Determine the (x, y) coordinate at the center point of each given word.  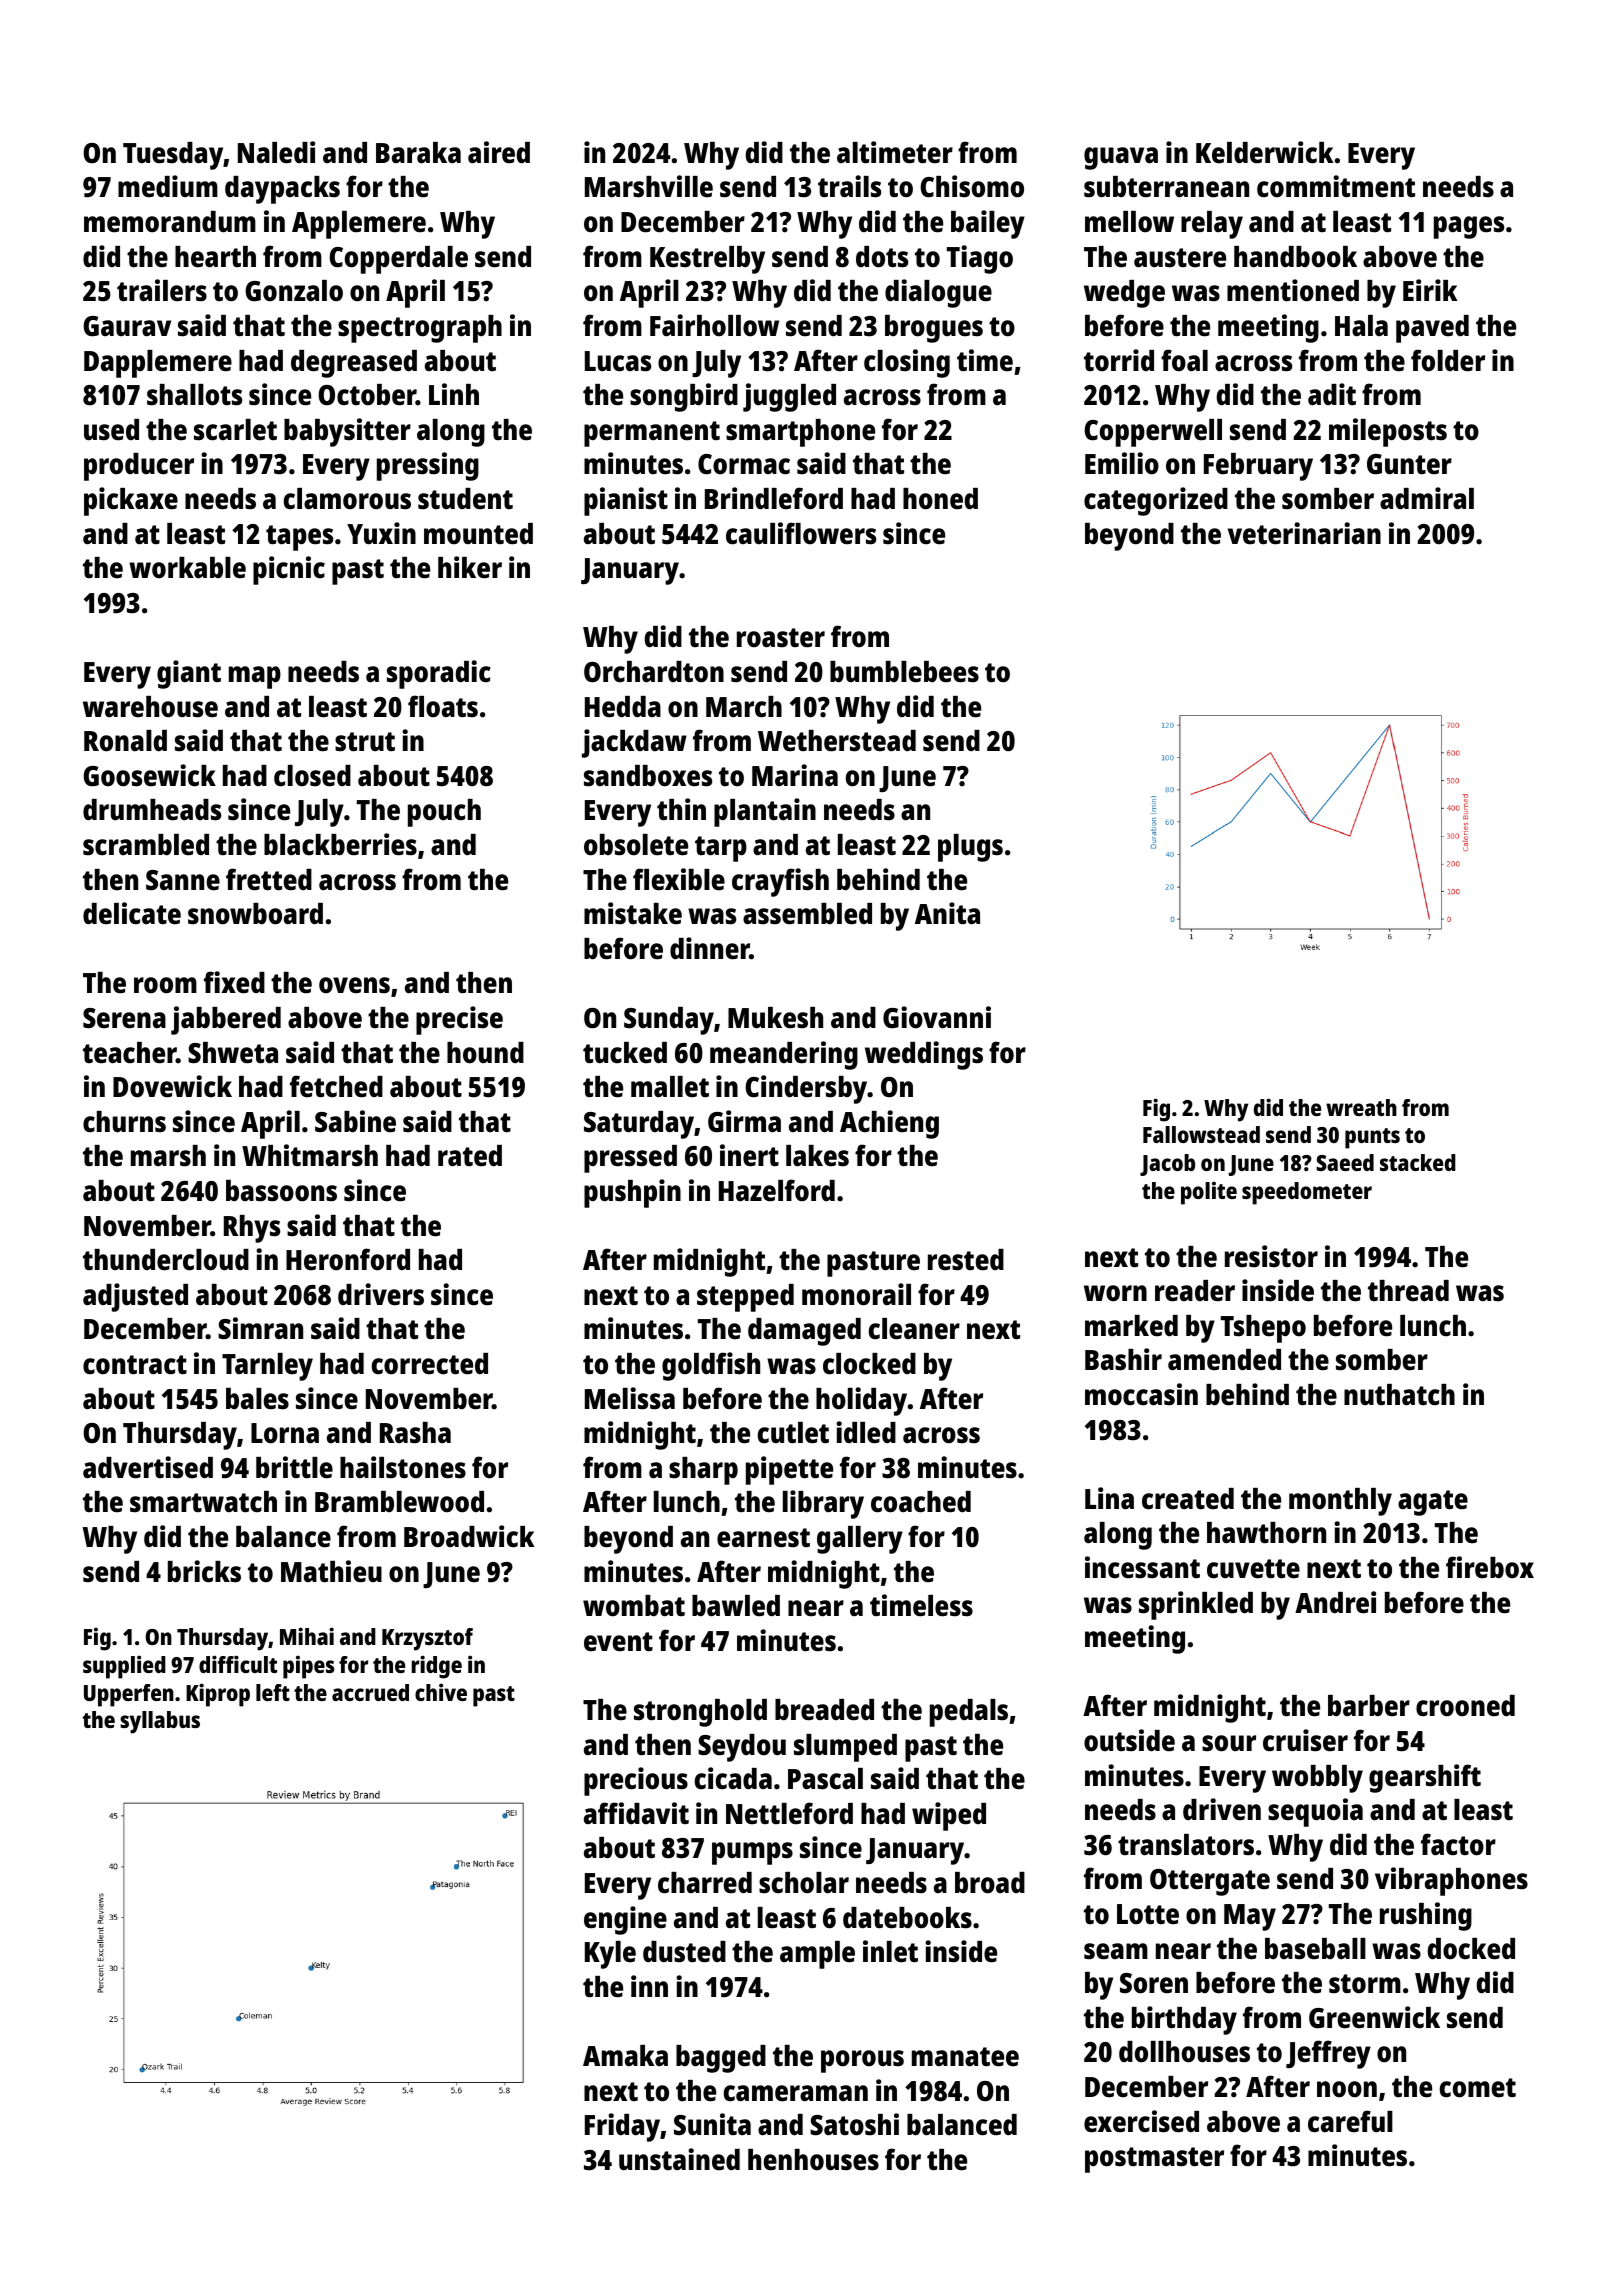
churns (124, 1122)
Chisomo (972, 186)
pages (1469, 227)
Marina (795, 775)
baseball (1315, 1949)
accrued (370, 1692)
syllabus (160, 1722)
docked (1471, 1949)
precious (636, 1781)
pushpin (632, 1193)
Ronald (125, 741)
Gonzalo (294, 291)
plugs (970, 848)
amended (1224, 1360)
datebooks (907, 1918)
